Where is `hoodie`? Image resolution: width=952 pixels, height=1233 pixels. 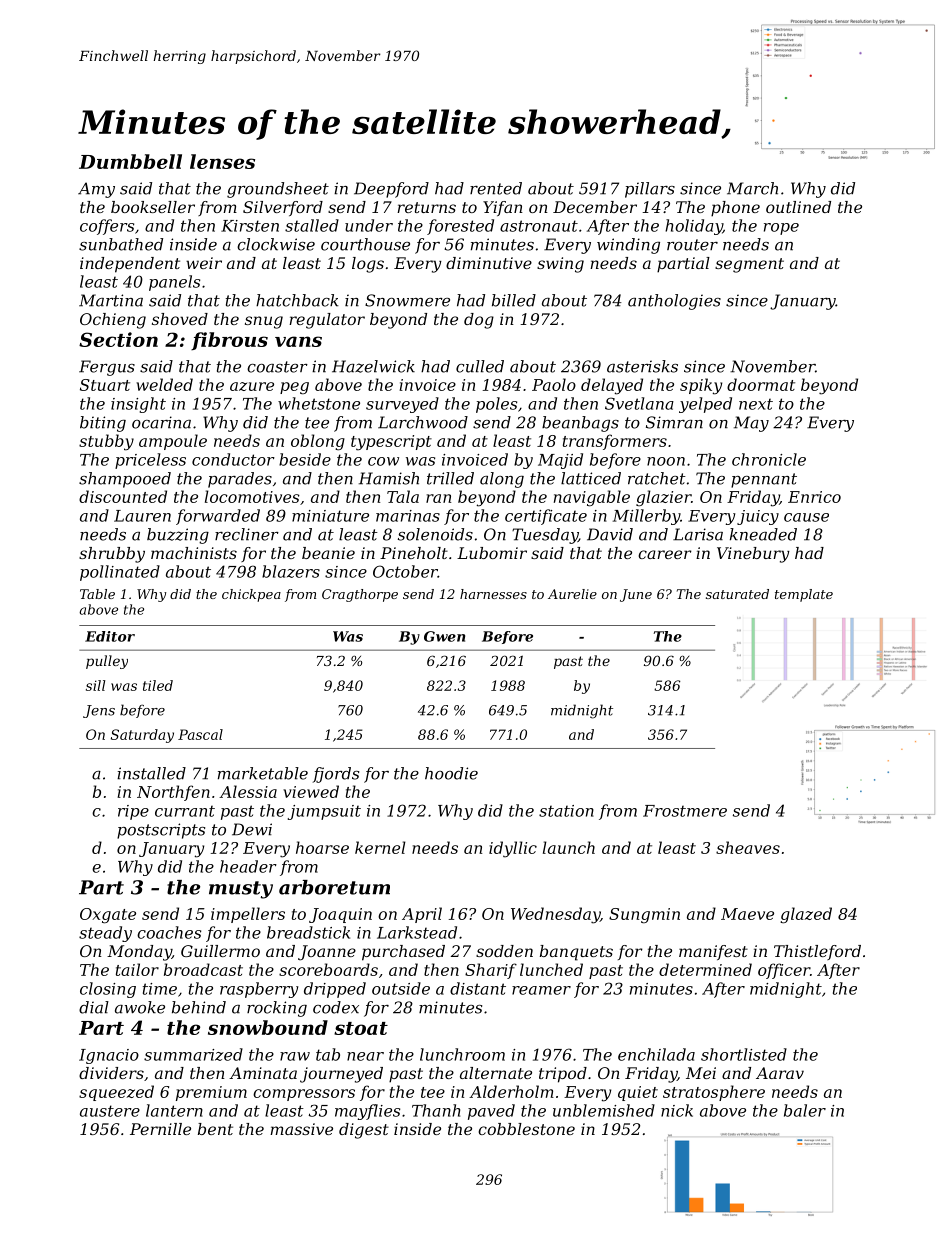 hoodie is located at coordinates (451, 773).
